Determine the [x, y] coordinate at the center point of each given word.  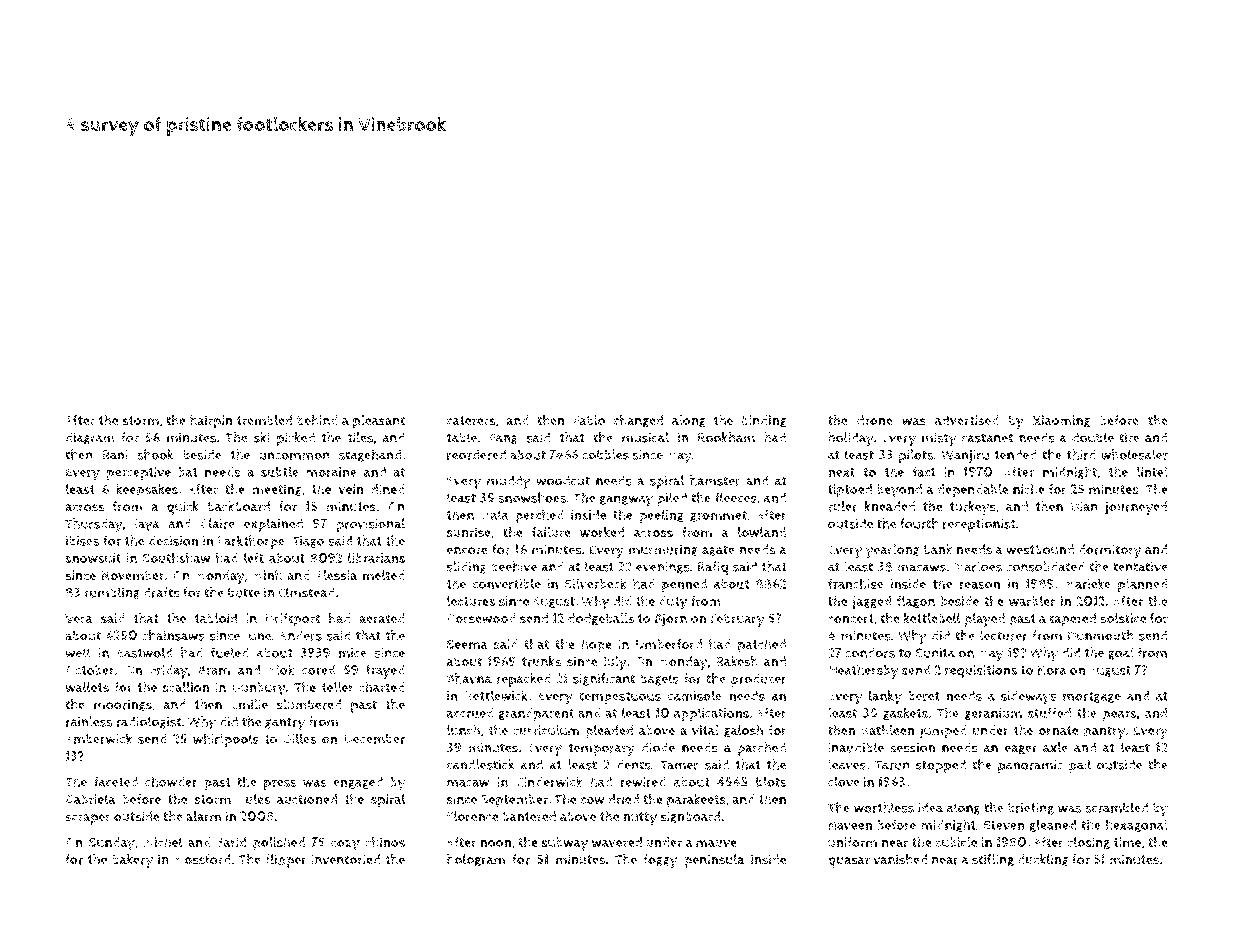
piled [672, 499]
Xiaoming [1062, 421]
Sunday [112, 844]
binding [764, 421]
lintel [1152, 471]
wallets [87, 687]
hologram [476, 860]
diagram [90, 438]
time [1127, 842]
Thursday [94, 525]
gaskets [905, 714]
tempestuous [620, 697]
